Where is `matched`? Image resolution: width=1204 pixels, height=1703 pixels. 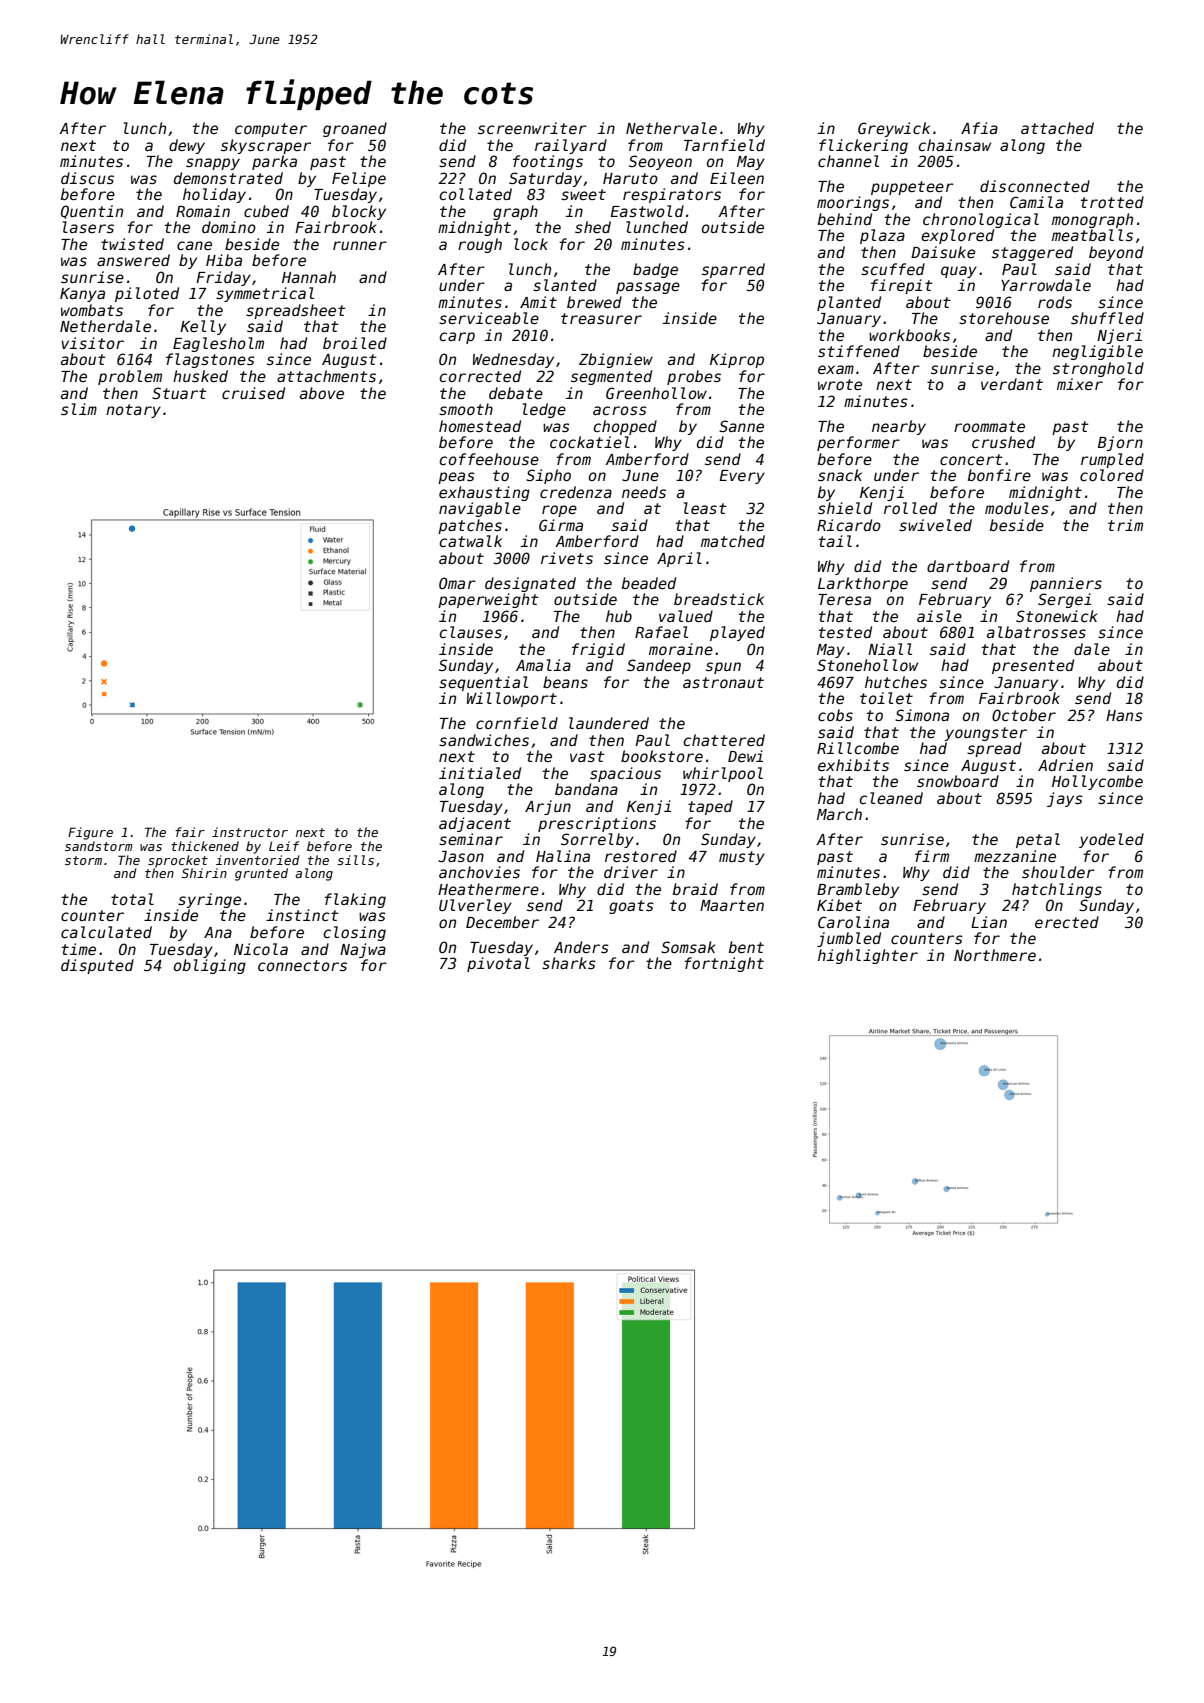
matched is located at coordinates (733, 541).
